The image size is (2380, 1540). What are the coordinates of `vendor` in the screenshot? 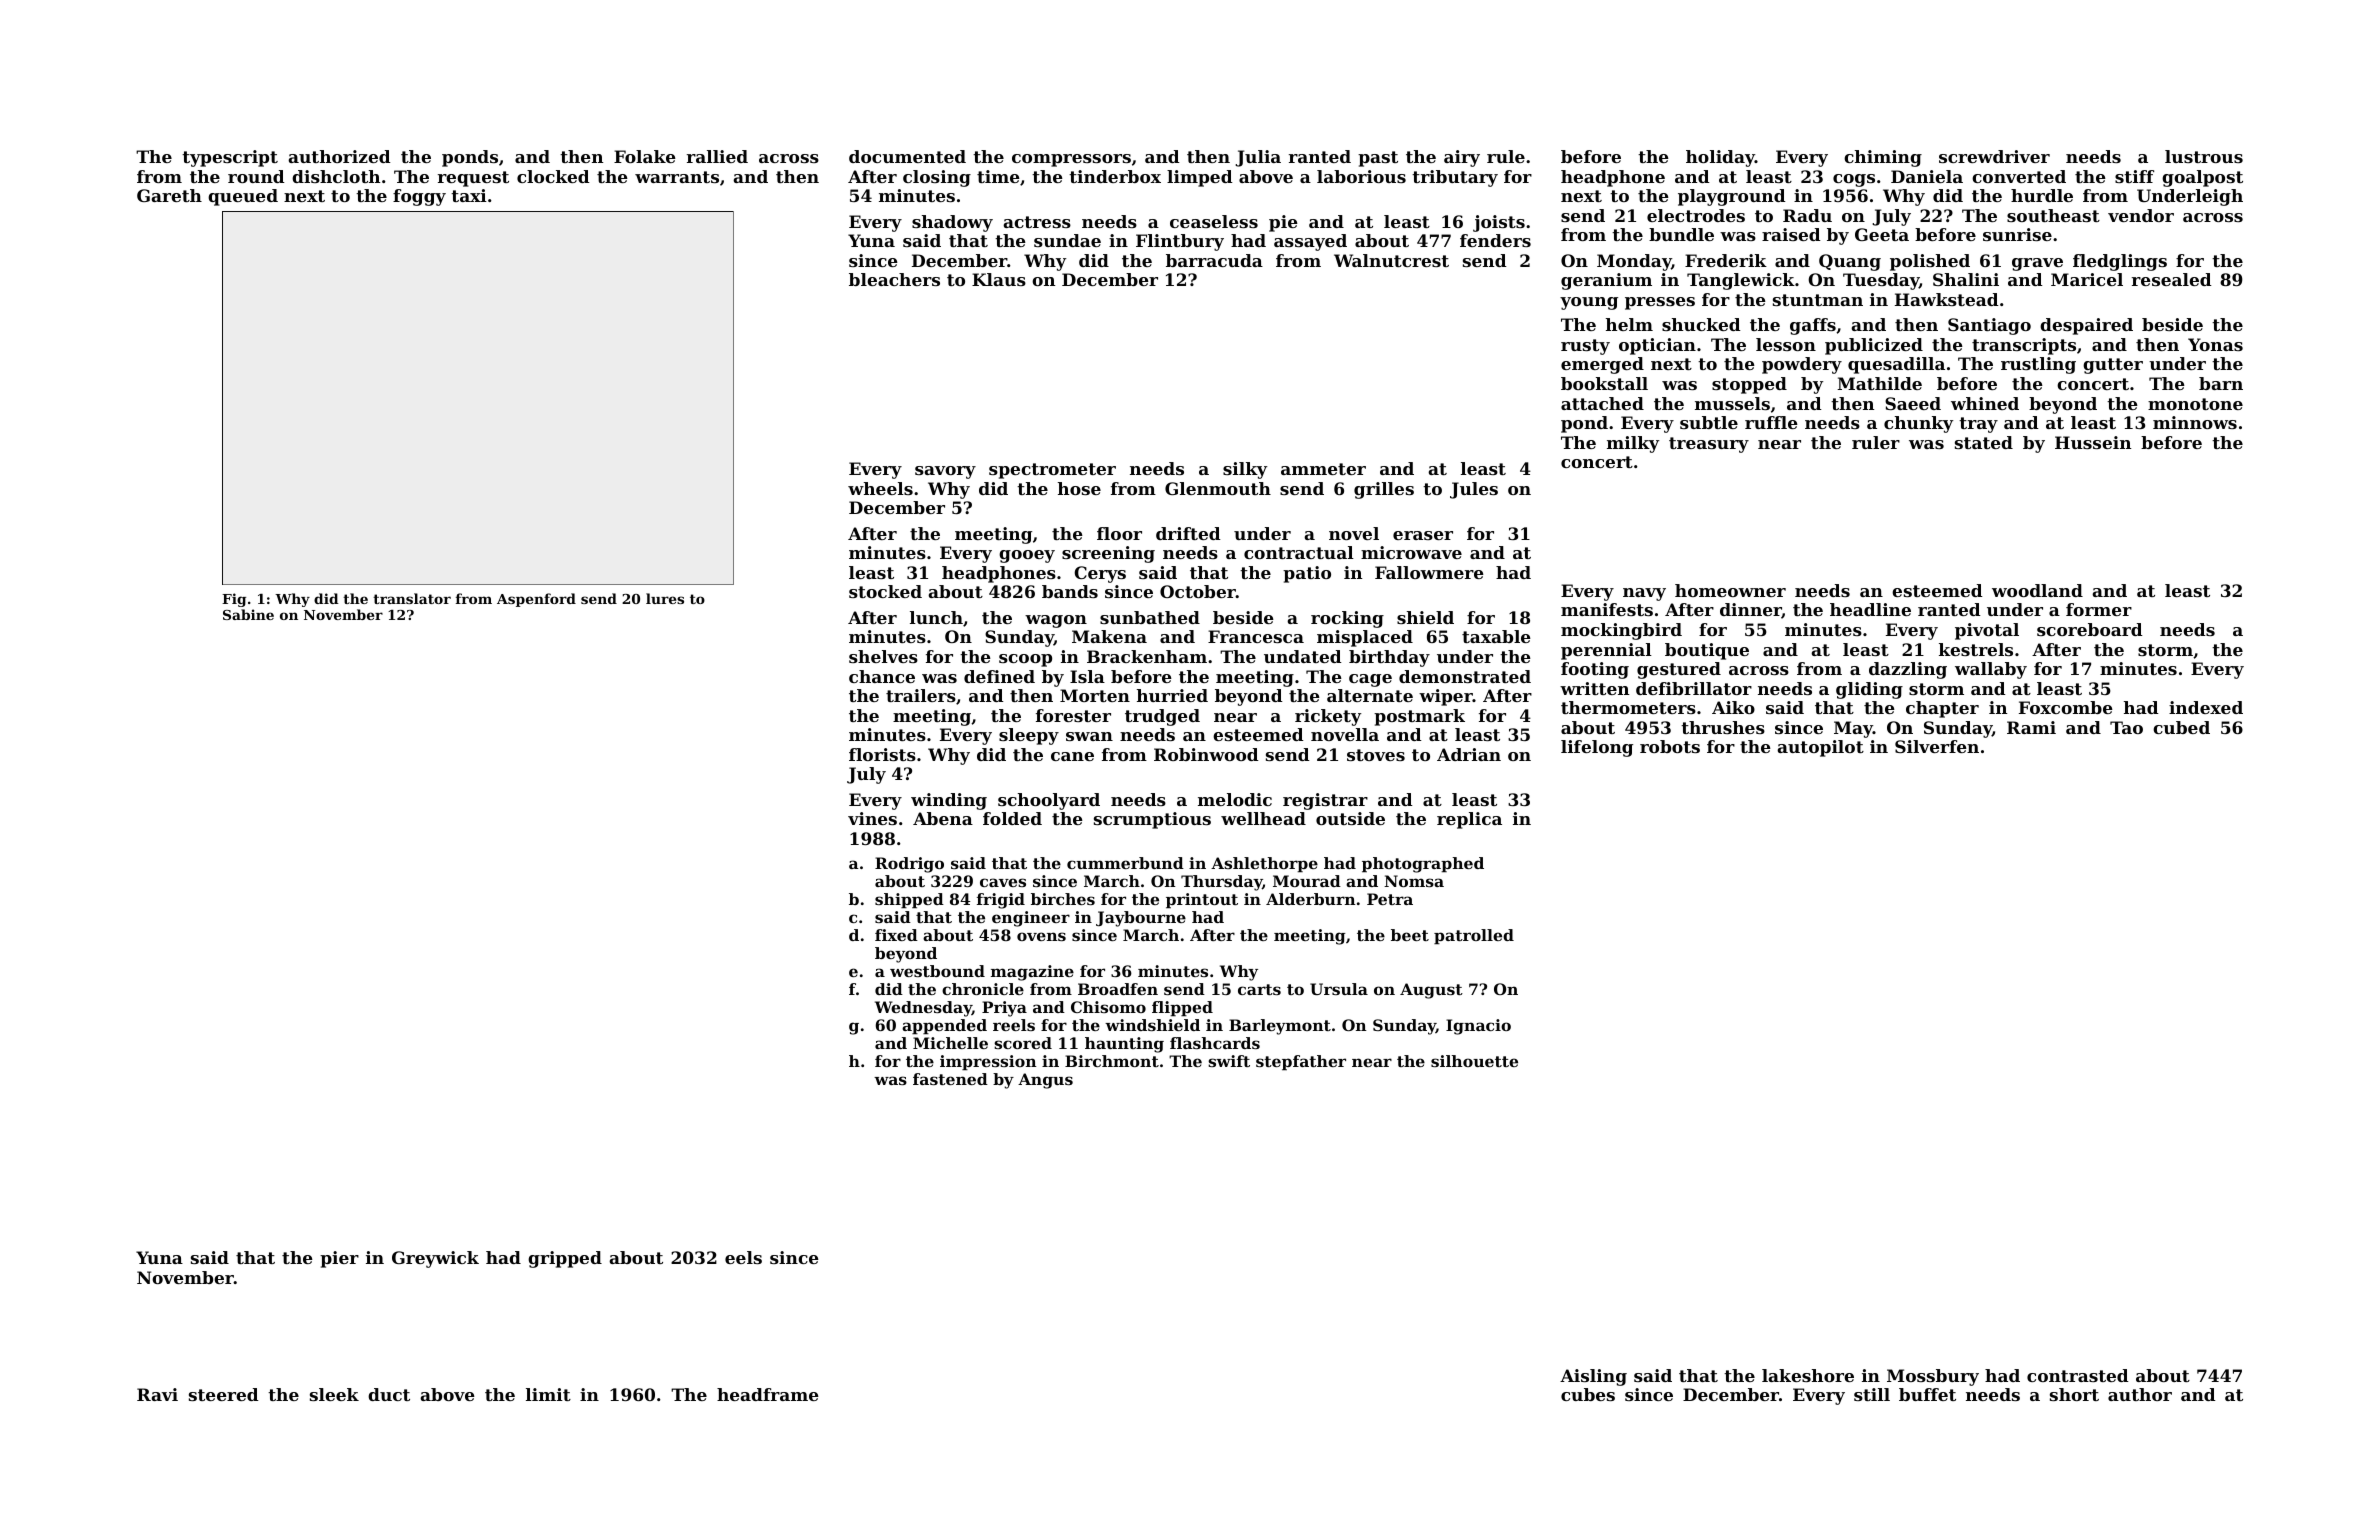 It's located at (2141, 215).
